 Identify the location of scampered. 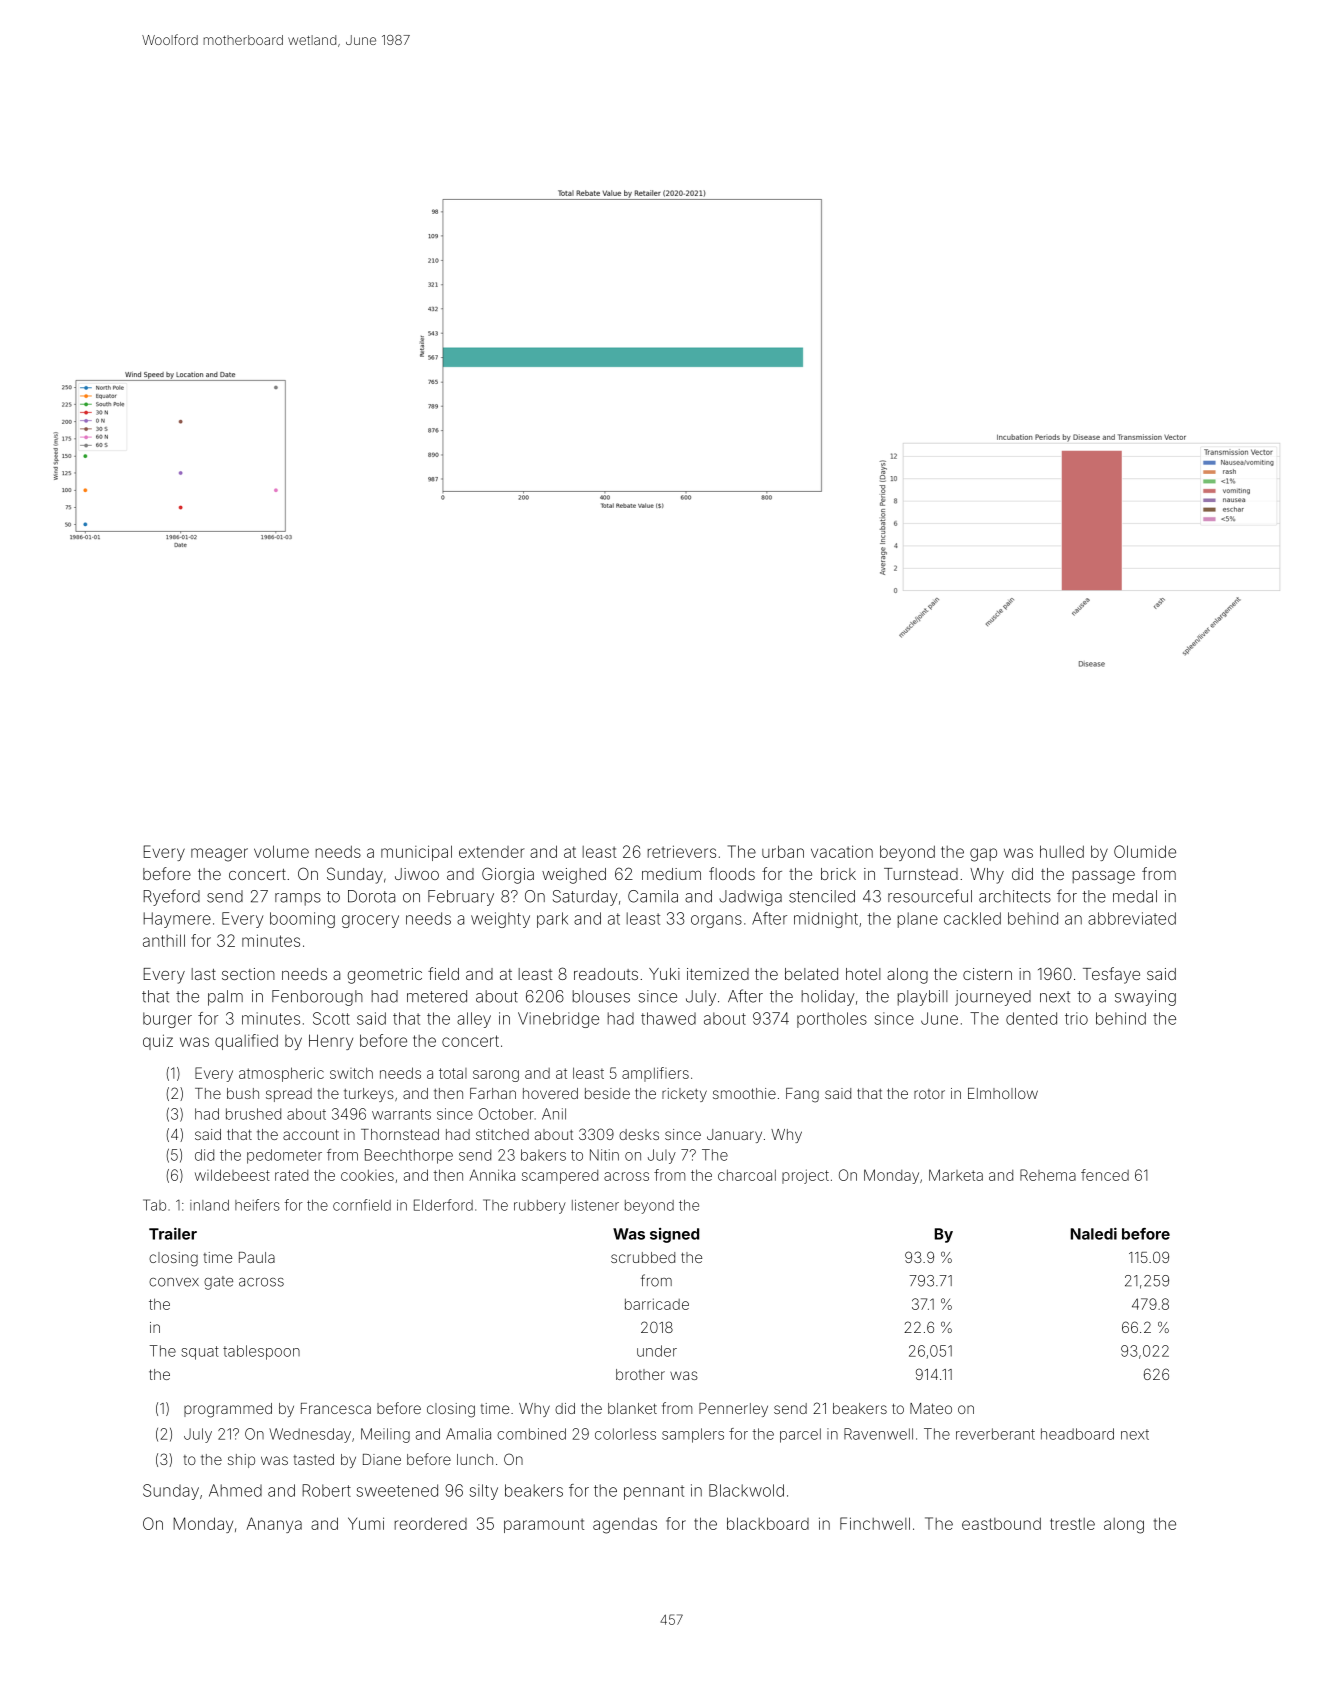
(560, 1177).
